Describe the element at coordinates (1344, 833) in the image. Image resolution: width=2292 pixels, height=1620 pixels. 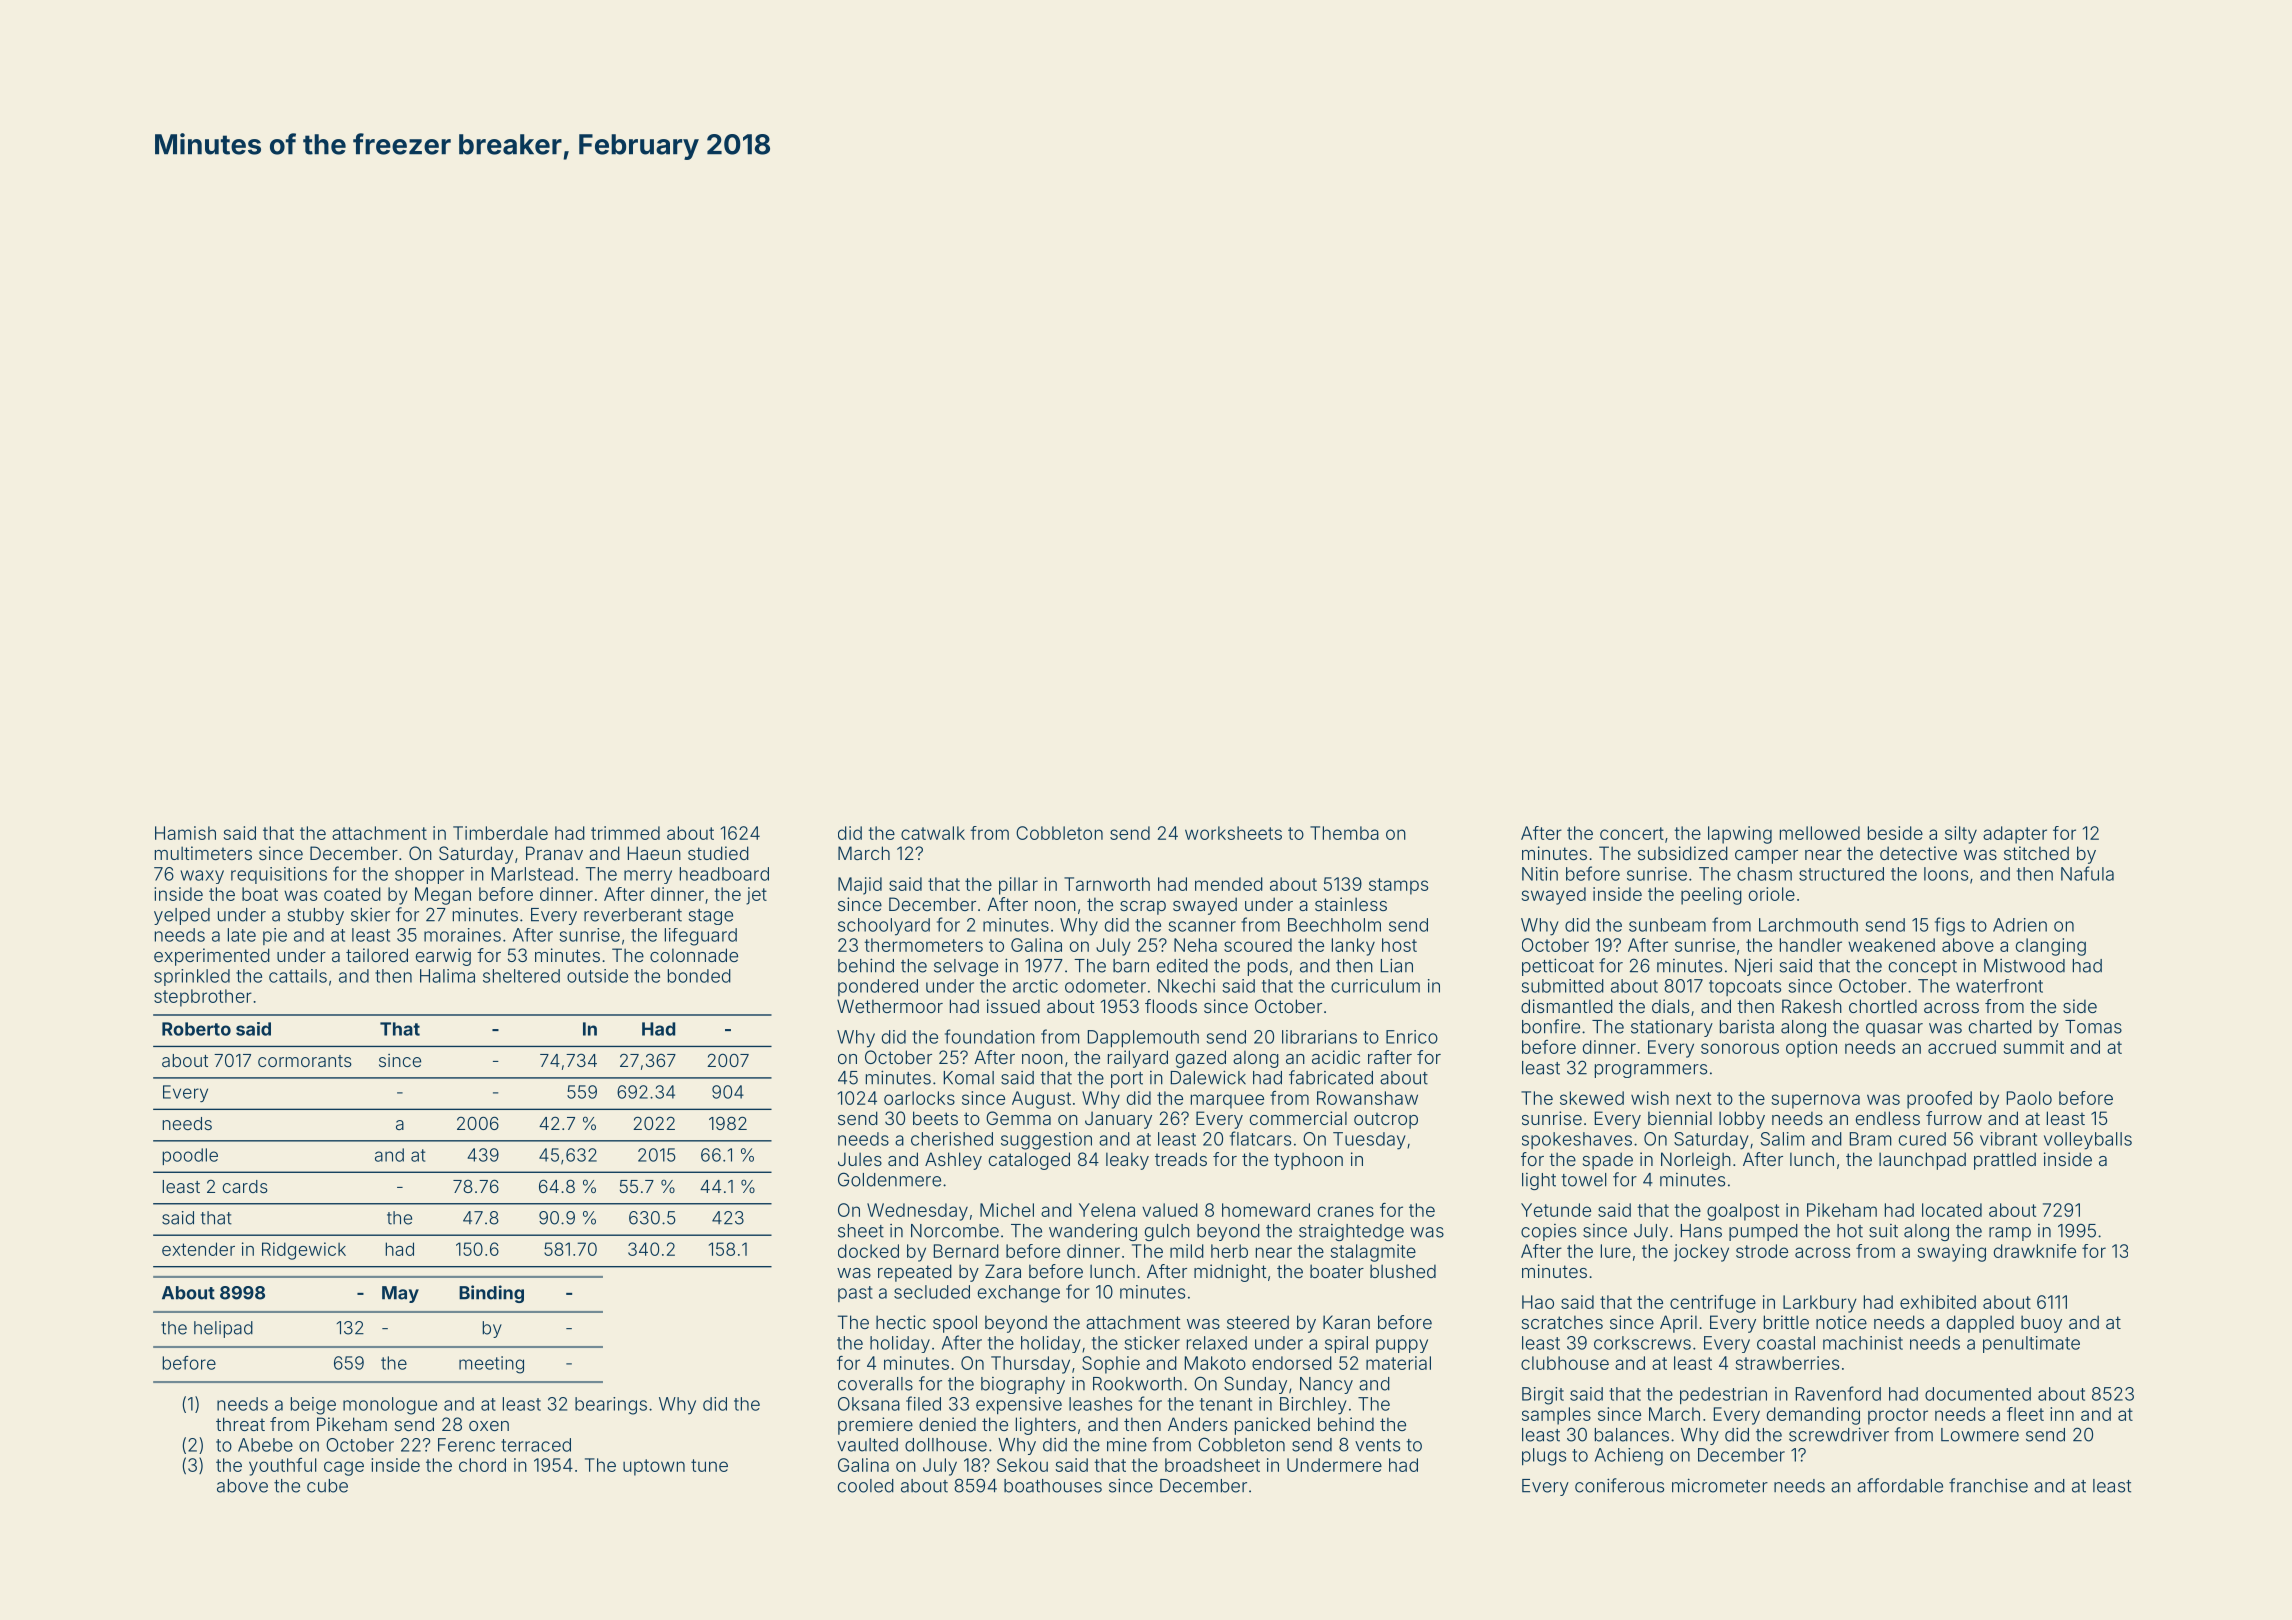
I see `Themba` at that location.
